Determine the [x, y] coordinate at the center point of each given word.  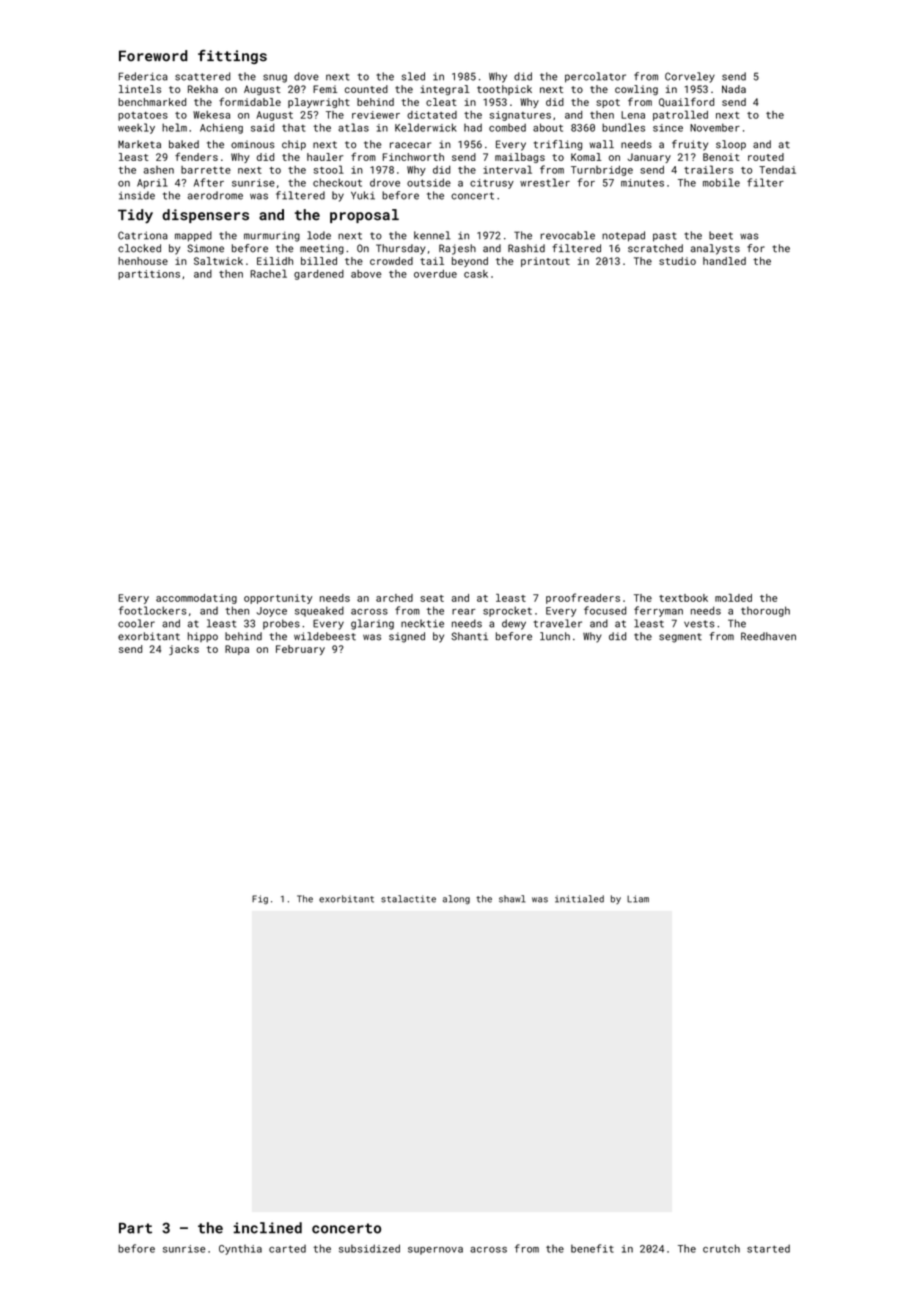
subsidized [369, 1248]
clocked [139, 248]
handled [724, 261]
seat [432, 598]
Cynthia [240, 1250]
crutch [721, 1248]
